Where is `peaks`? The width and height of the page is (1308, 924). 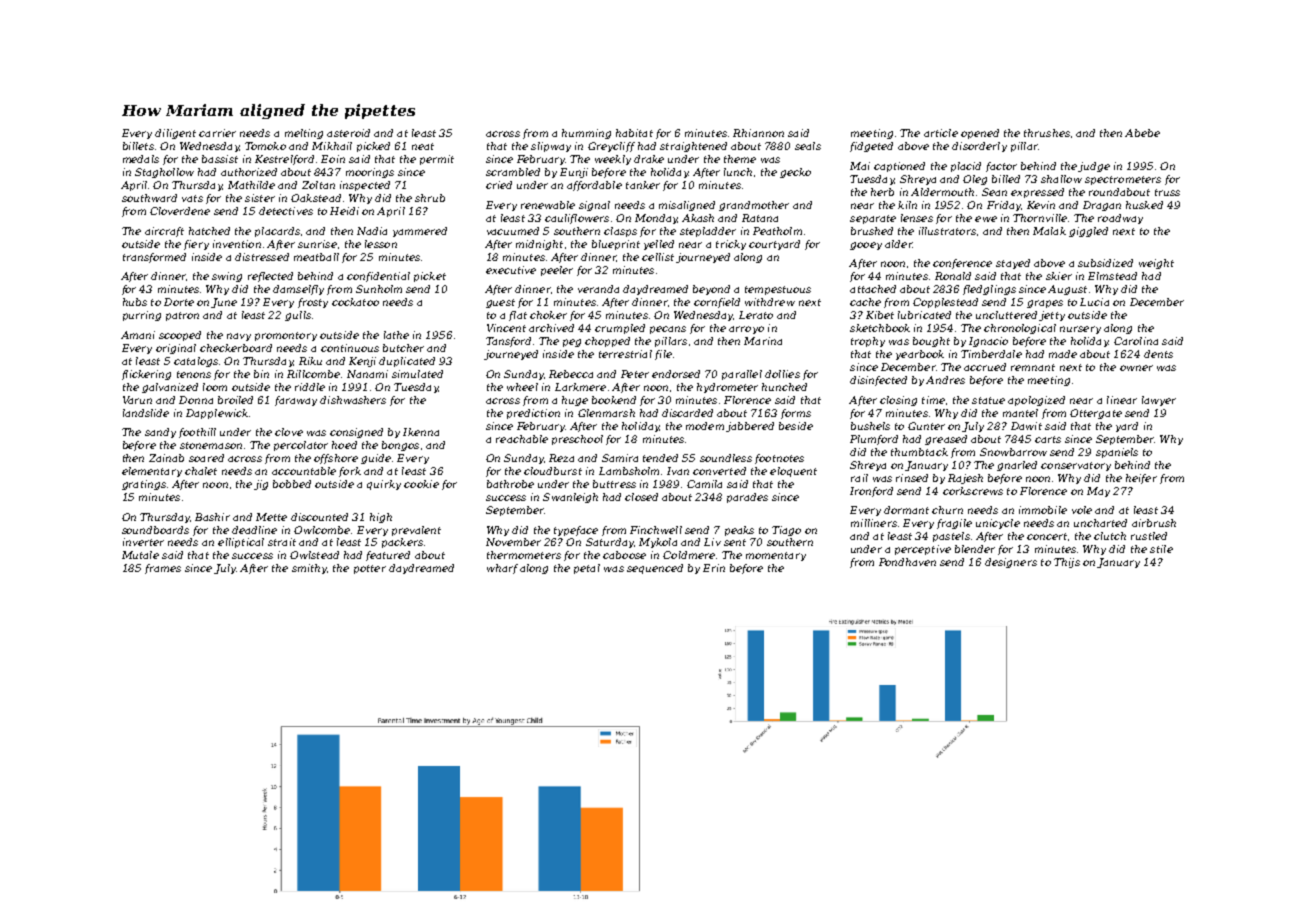 peaks is located at coordinates (739, 531).
